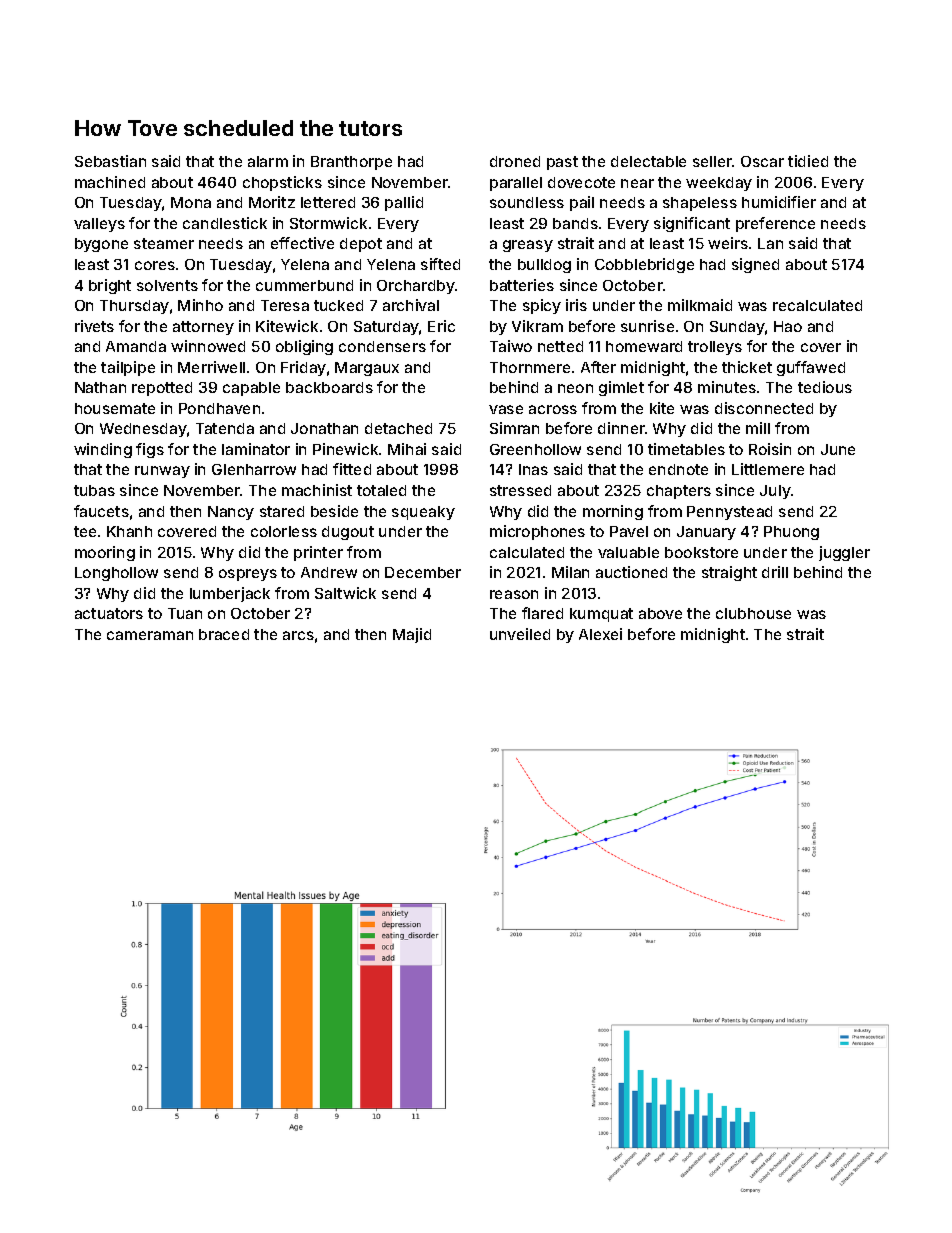 This screenshot has width=952, height=1233. Describe the element at coordinates (251, 389) in the screenshot. I see `capable` at that location.
